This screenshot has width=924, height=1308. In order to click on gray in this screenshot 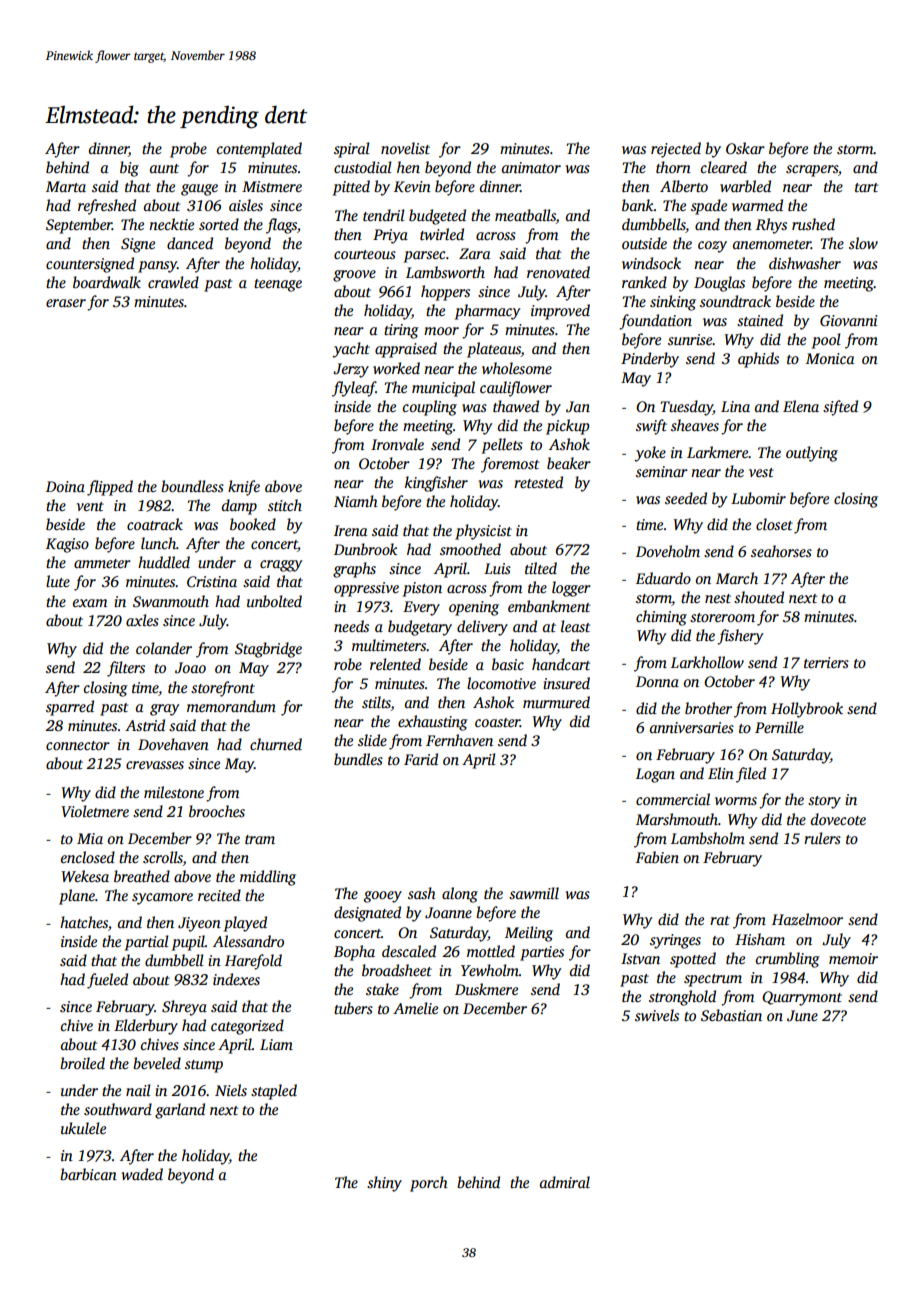, I will do `click(164, 710)`.
